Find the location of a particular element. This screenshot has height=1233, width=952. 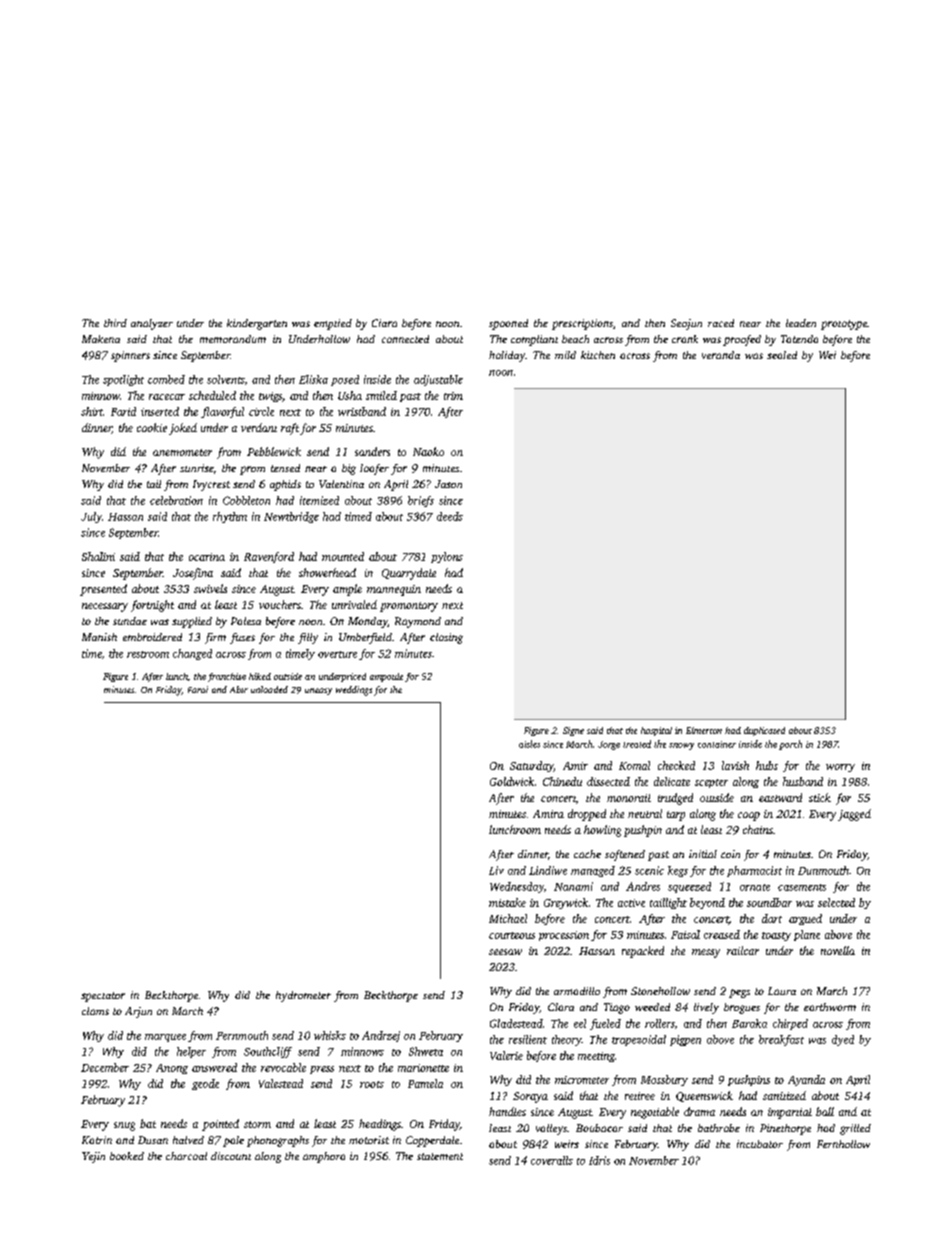

Greywick is located at coordinates (566, 903).
